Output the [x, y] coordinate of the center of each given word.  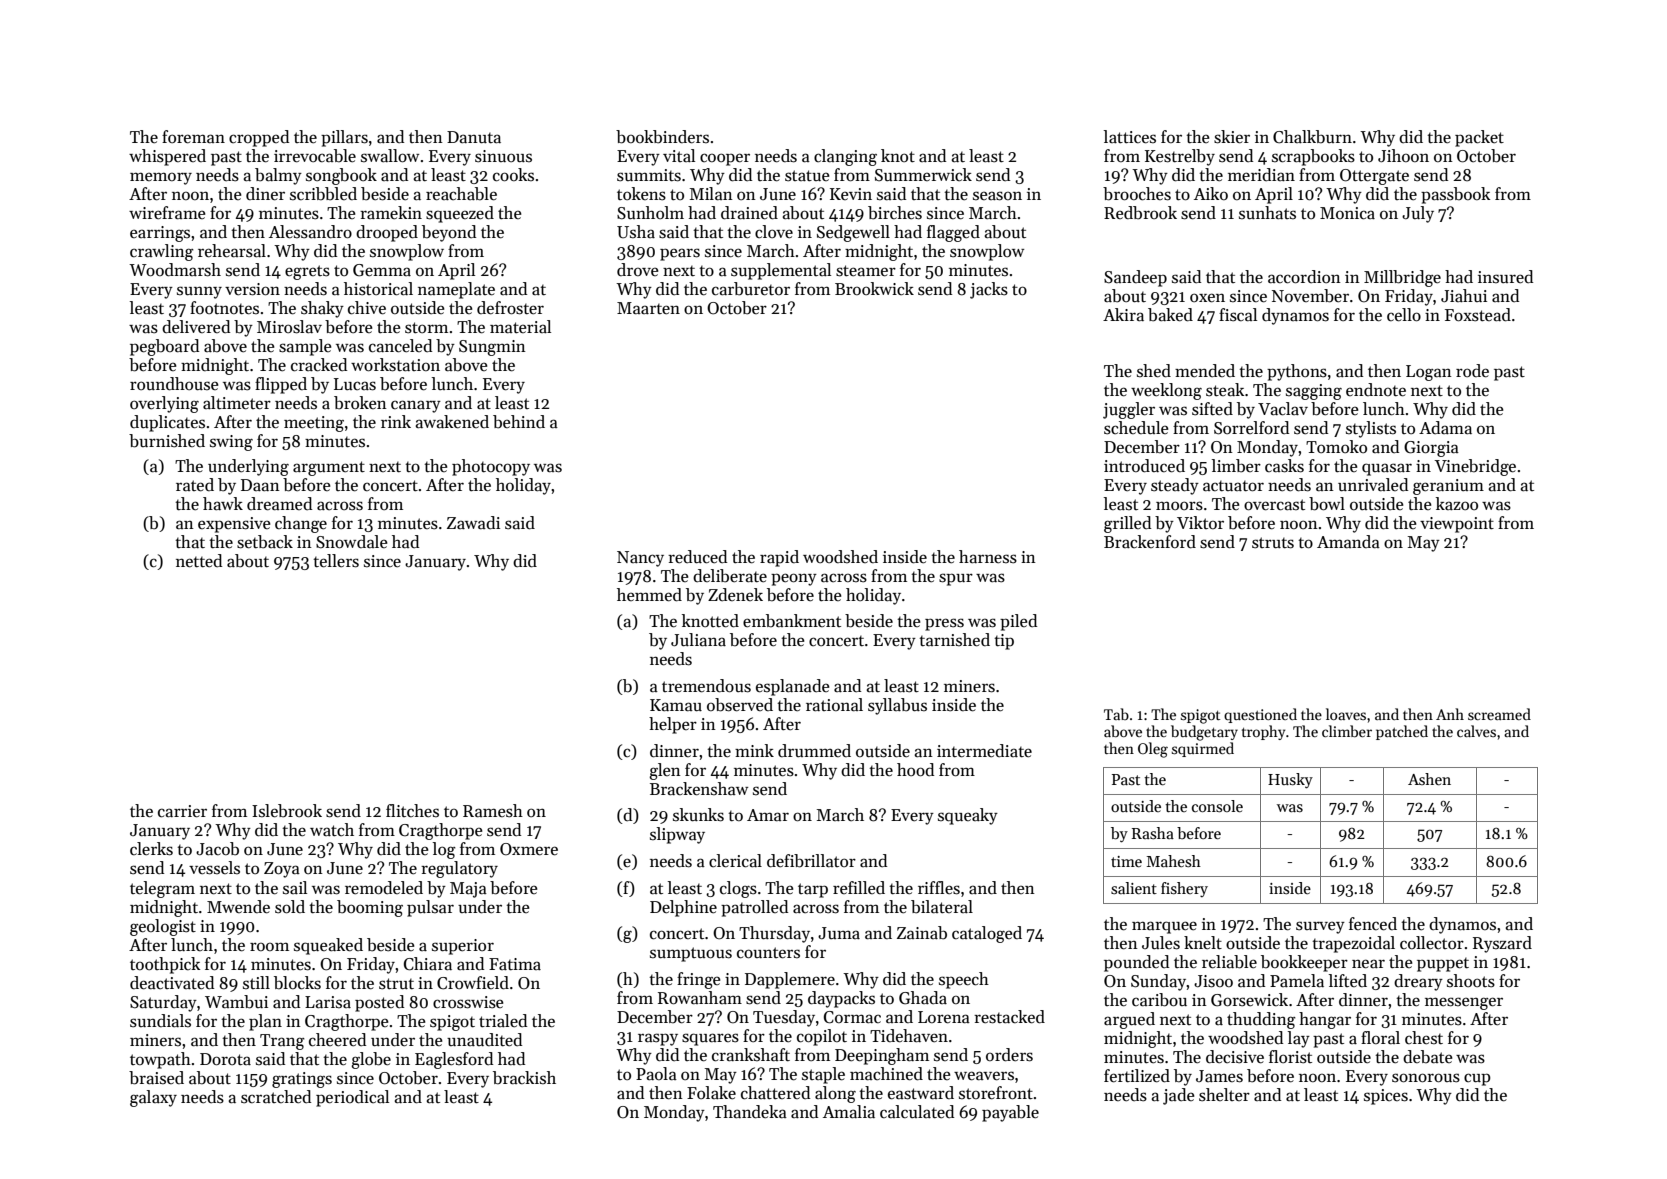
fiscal [1238, 315]
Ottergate [1374, 177]
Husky [1290, 781]
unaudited [484, 1040]
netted [199, 561]
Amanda [1348, 542]
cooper [725, 159]
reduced [697, 557]
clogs [738, 889]
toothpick [165, 965]
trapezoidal [1353, 944]
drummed [814, 750]
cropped [259, 138]
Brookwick [874, 288]
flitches [412, 811]
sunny [199, 292]
